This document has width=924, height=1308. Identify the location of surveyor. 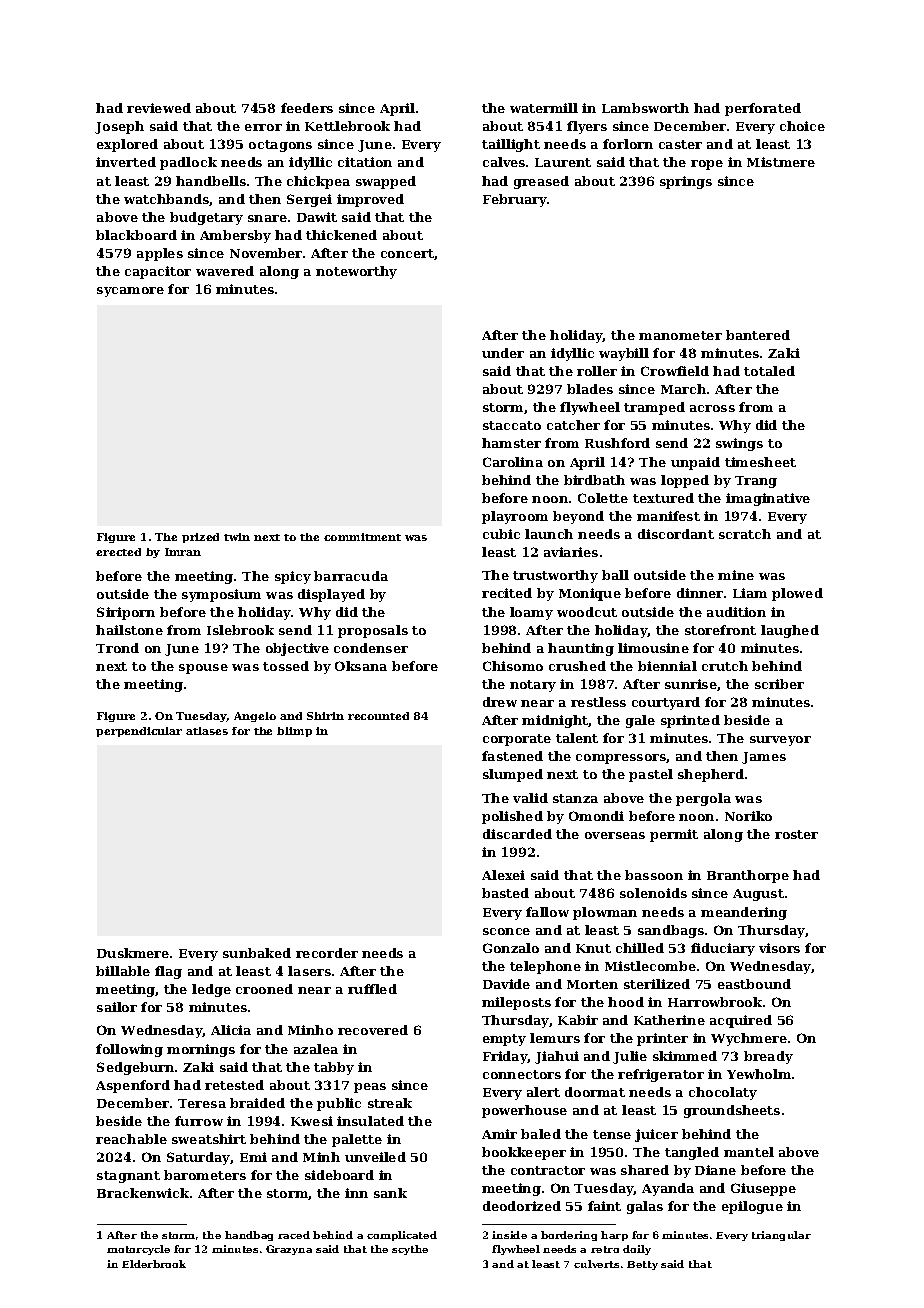
(780, 741).
